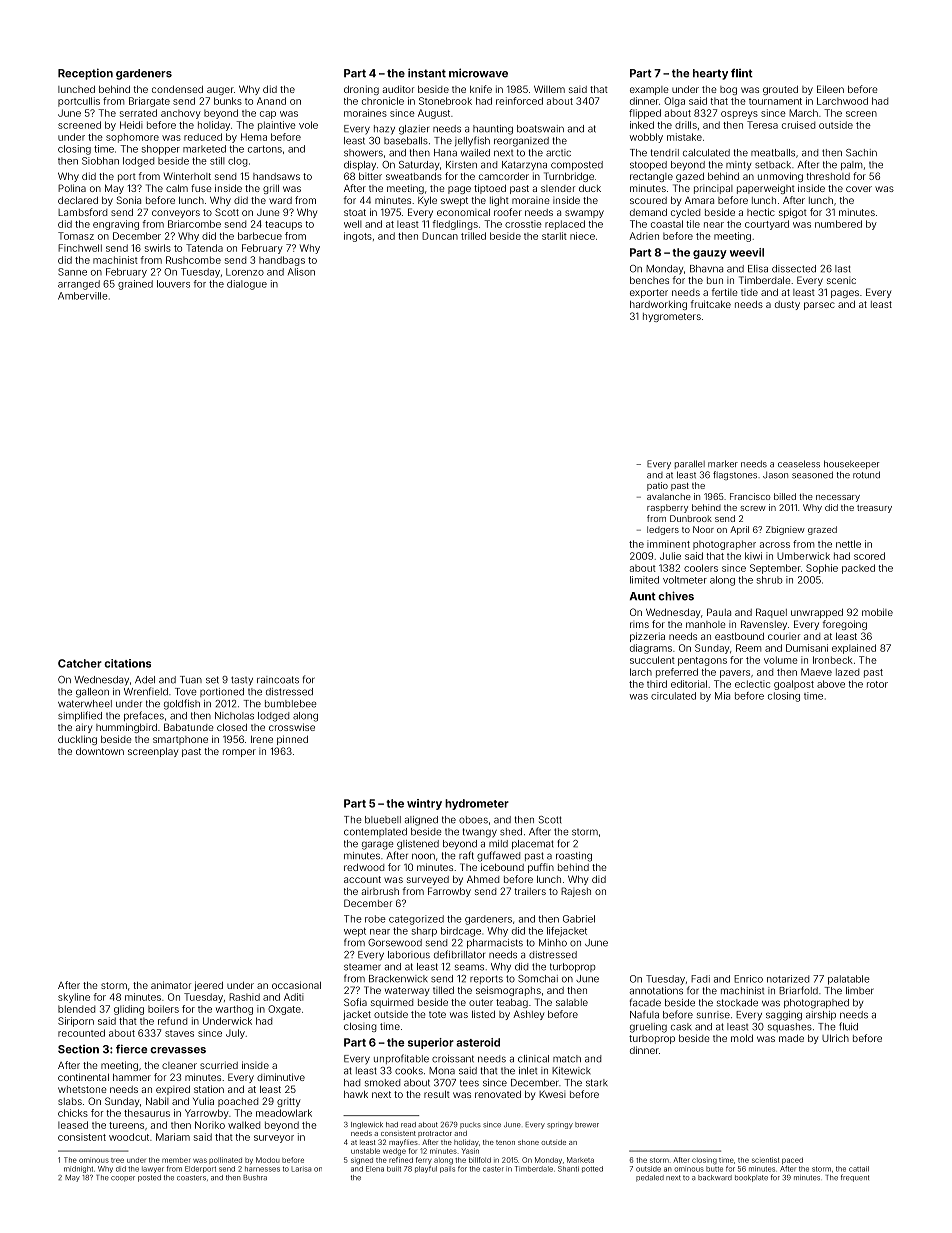  I want to click on Eileen, so click(830, 89).
